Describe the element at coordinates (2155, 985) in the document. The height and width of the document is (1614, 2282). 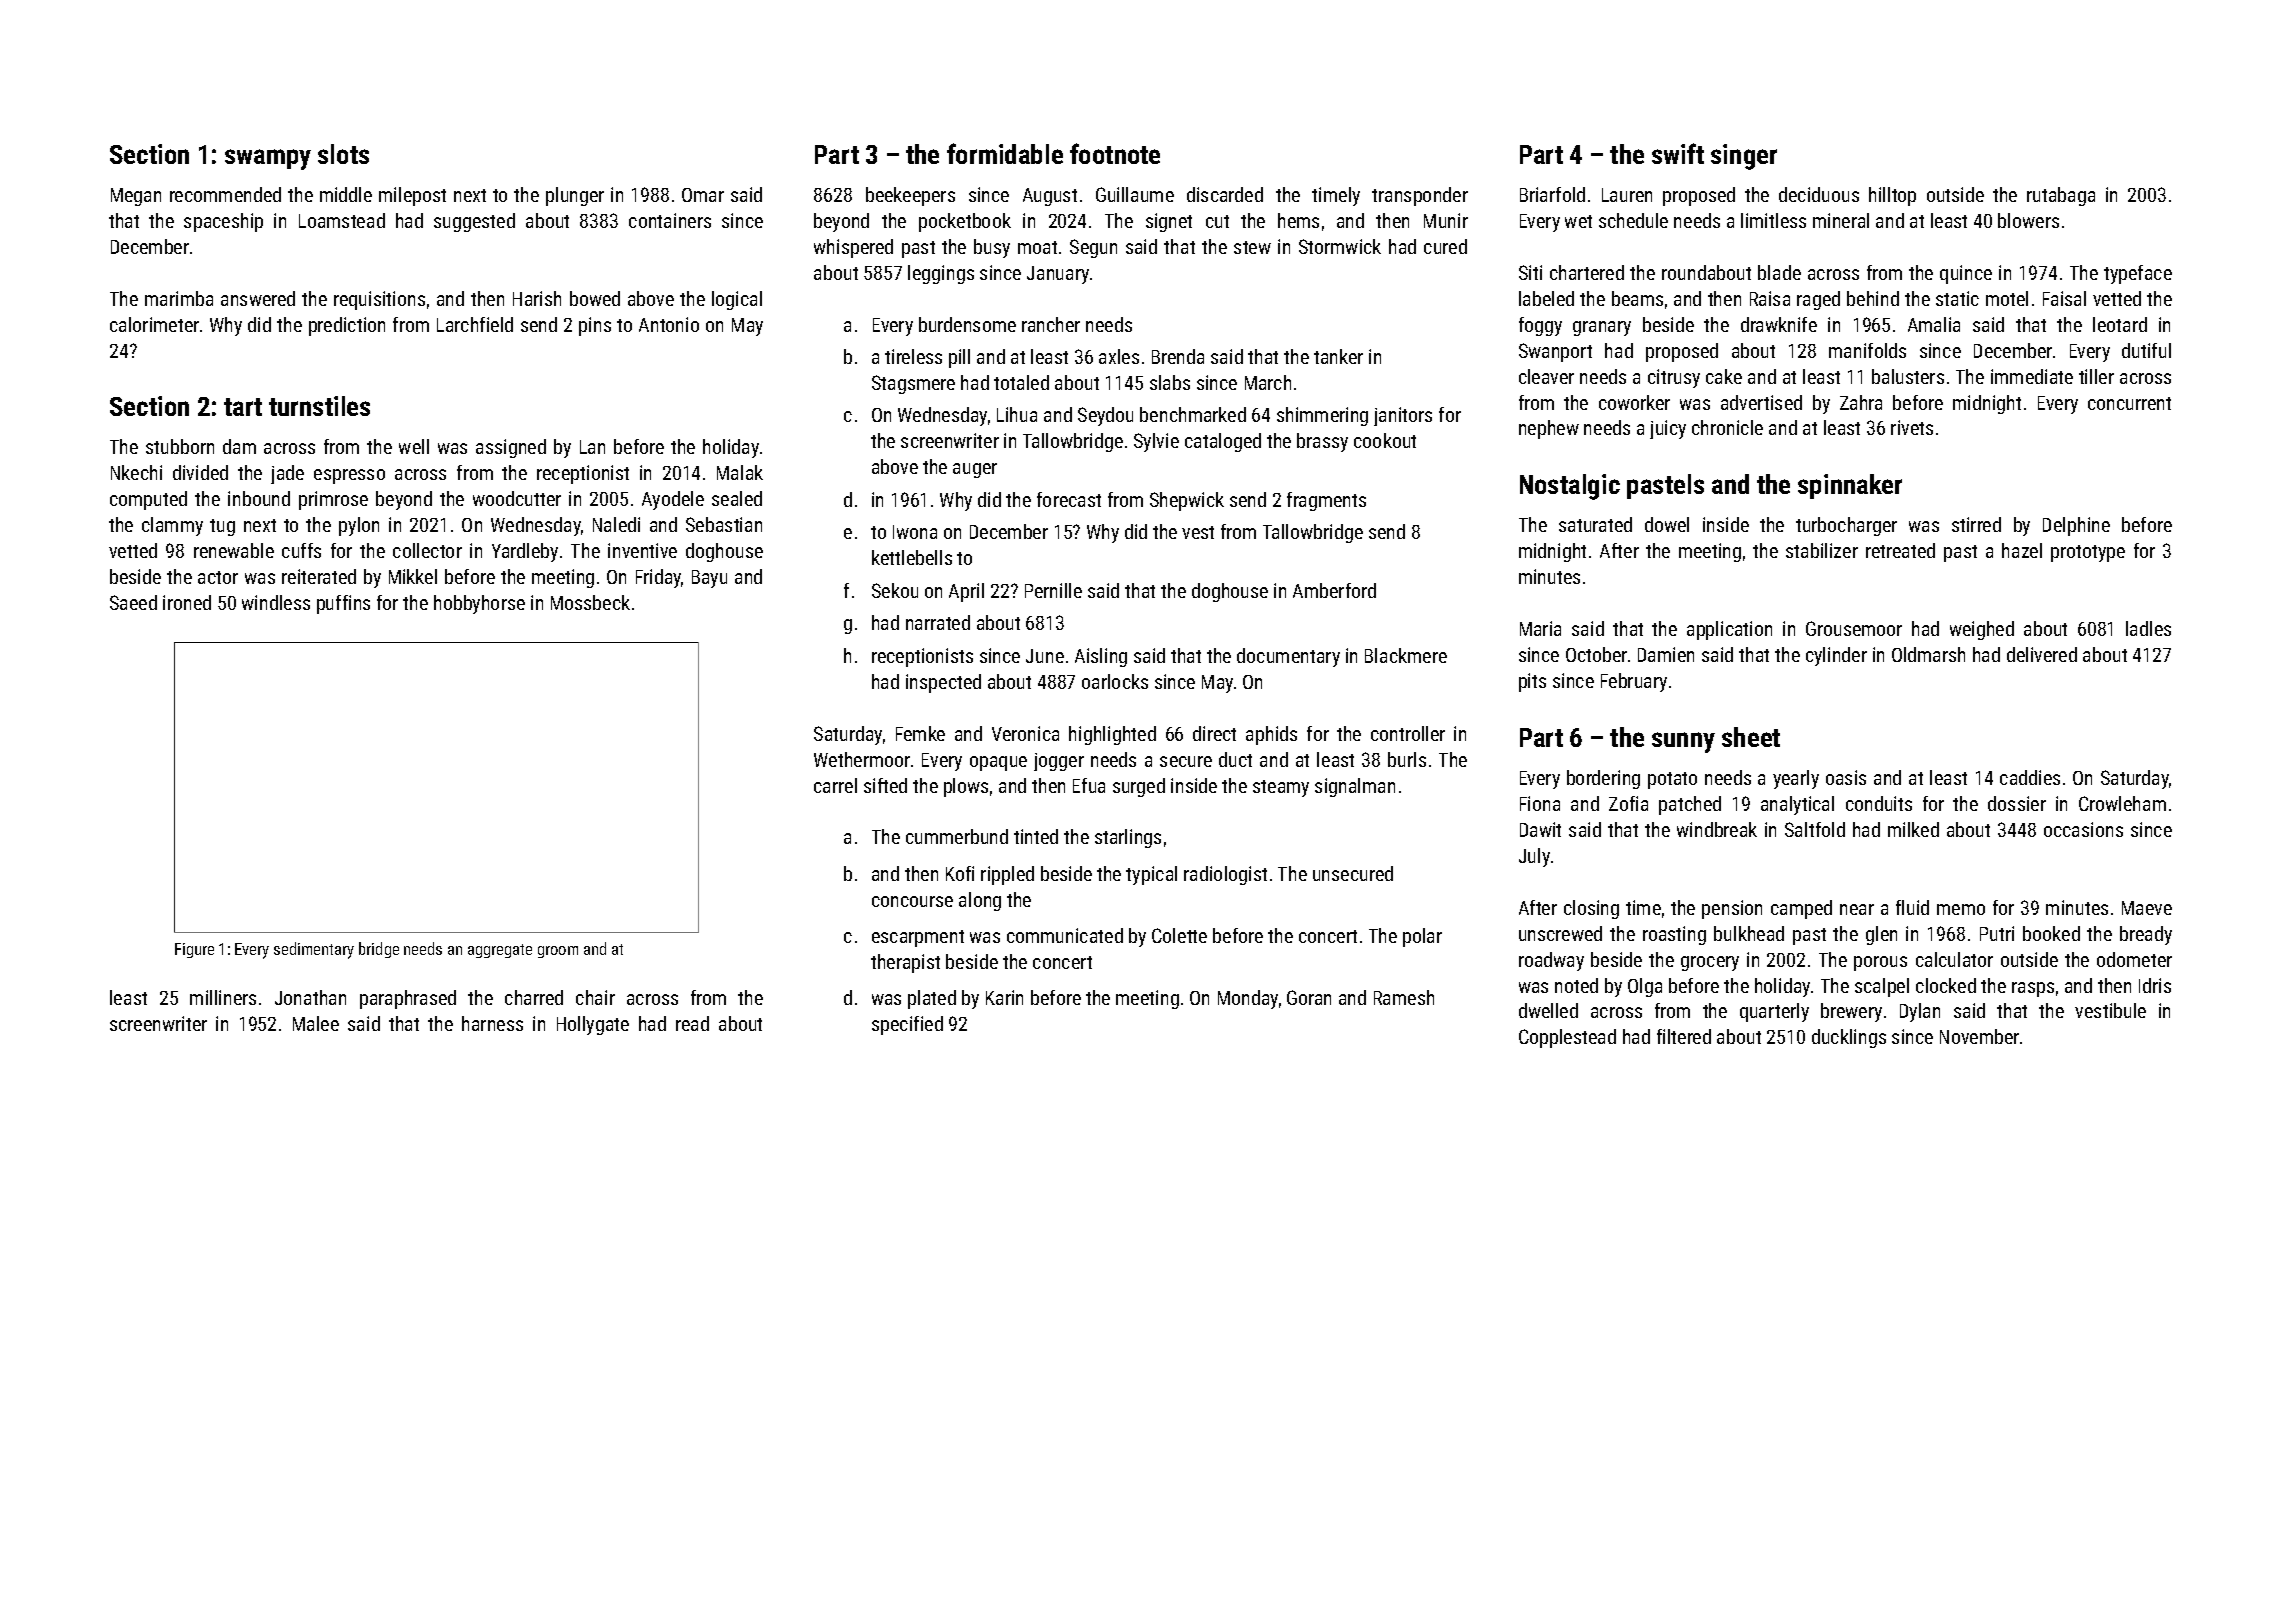
I see `Idris` at that location.
